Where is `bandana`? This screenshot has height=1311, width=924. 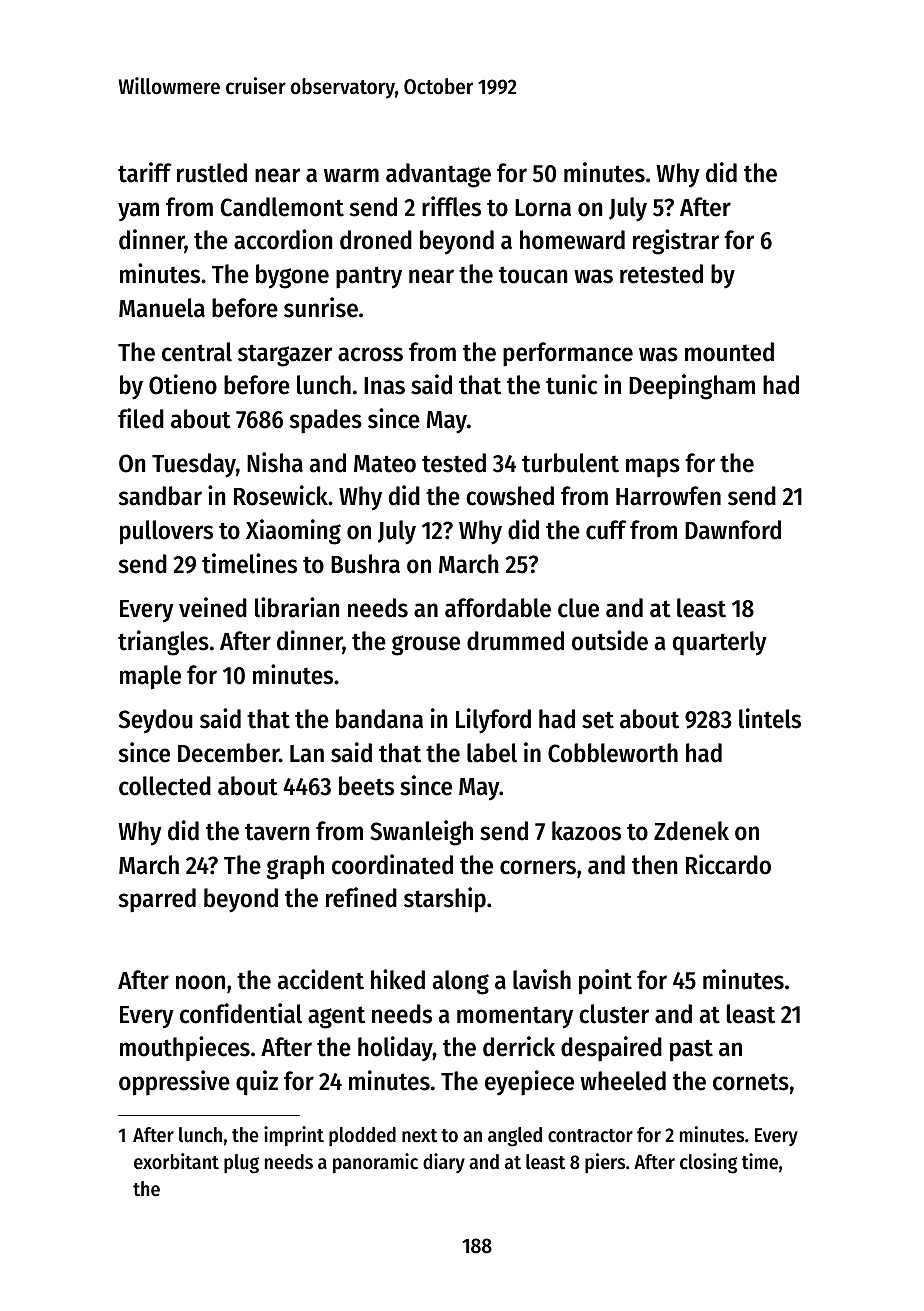
bandana is located at coordinates (379, 719).
